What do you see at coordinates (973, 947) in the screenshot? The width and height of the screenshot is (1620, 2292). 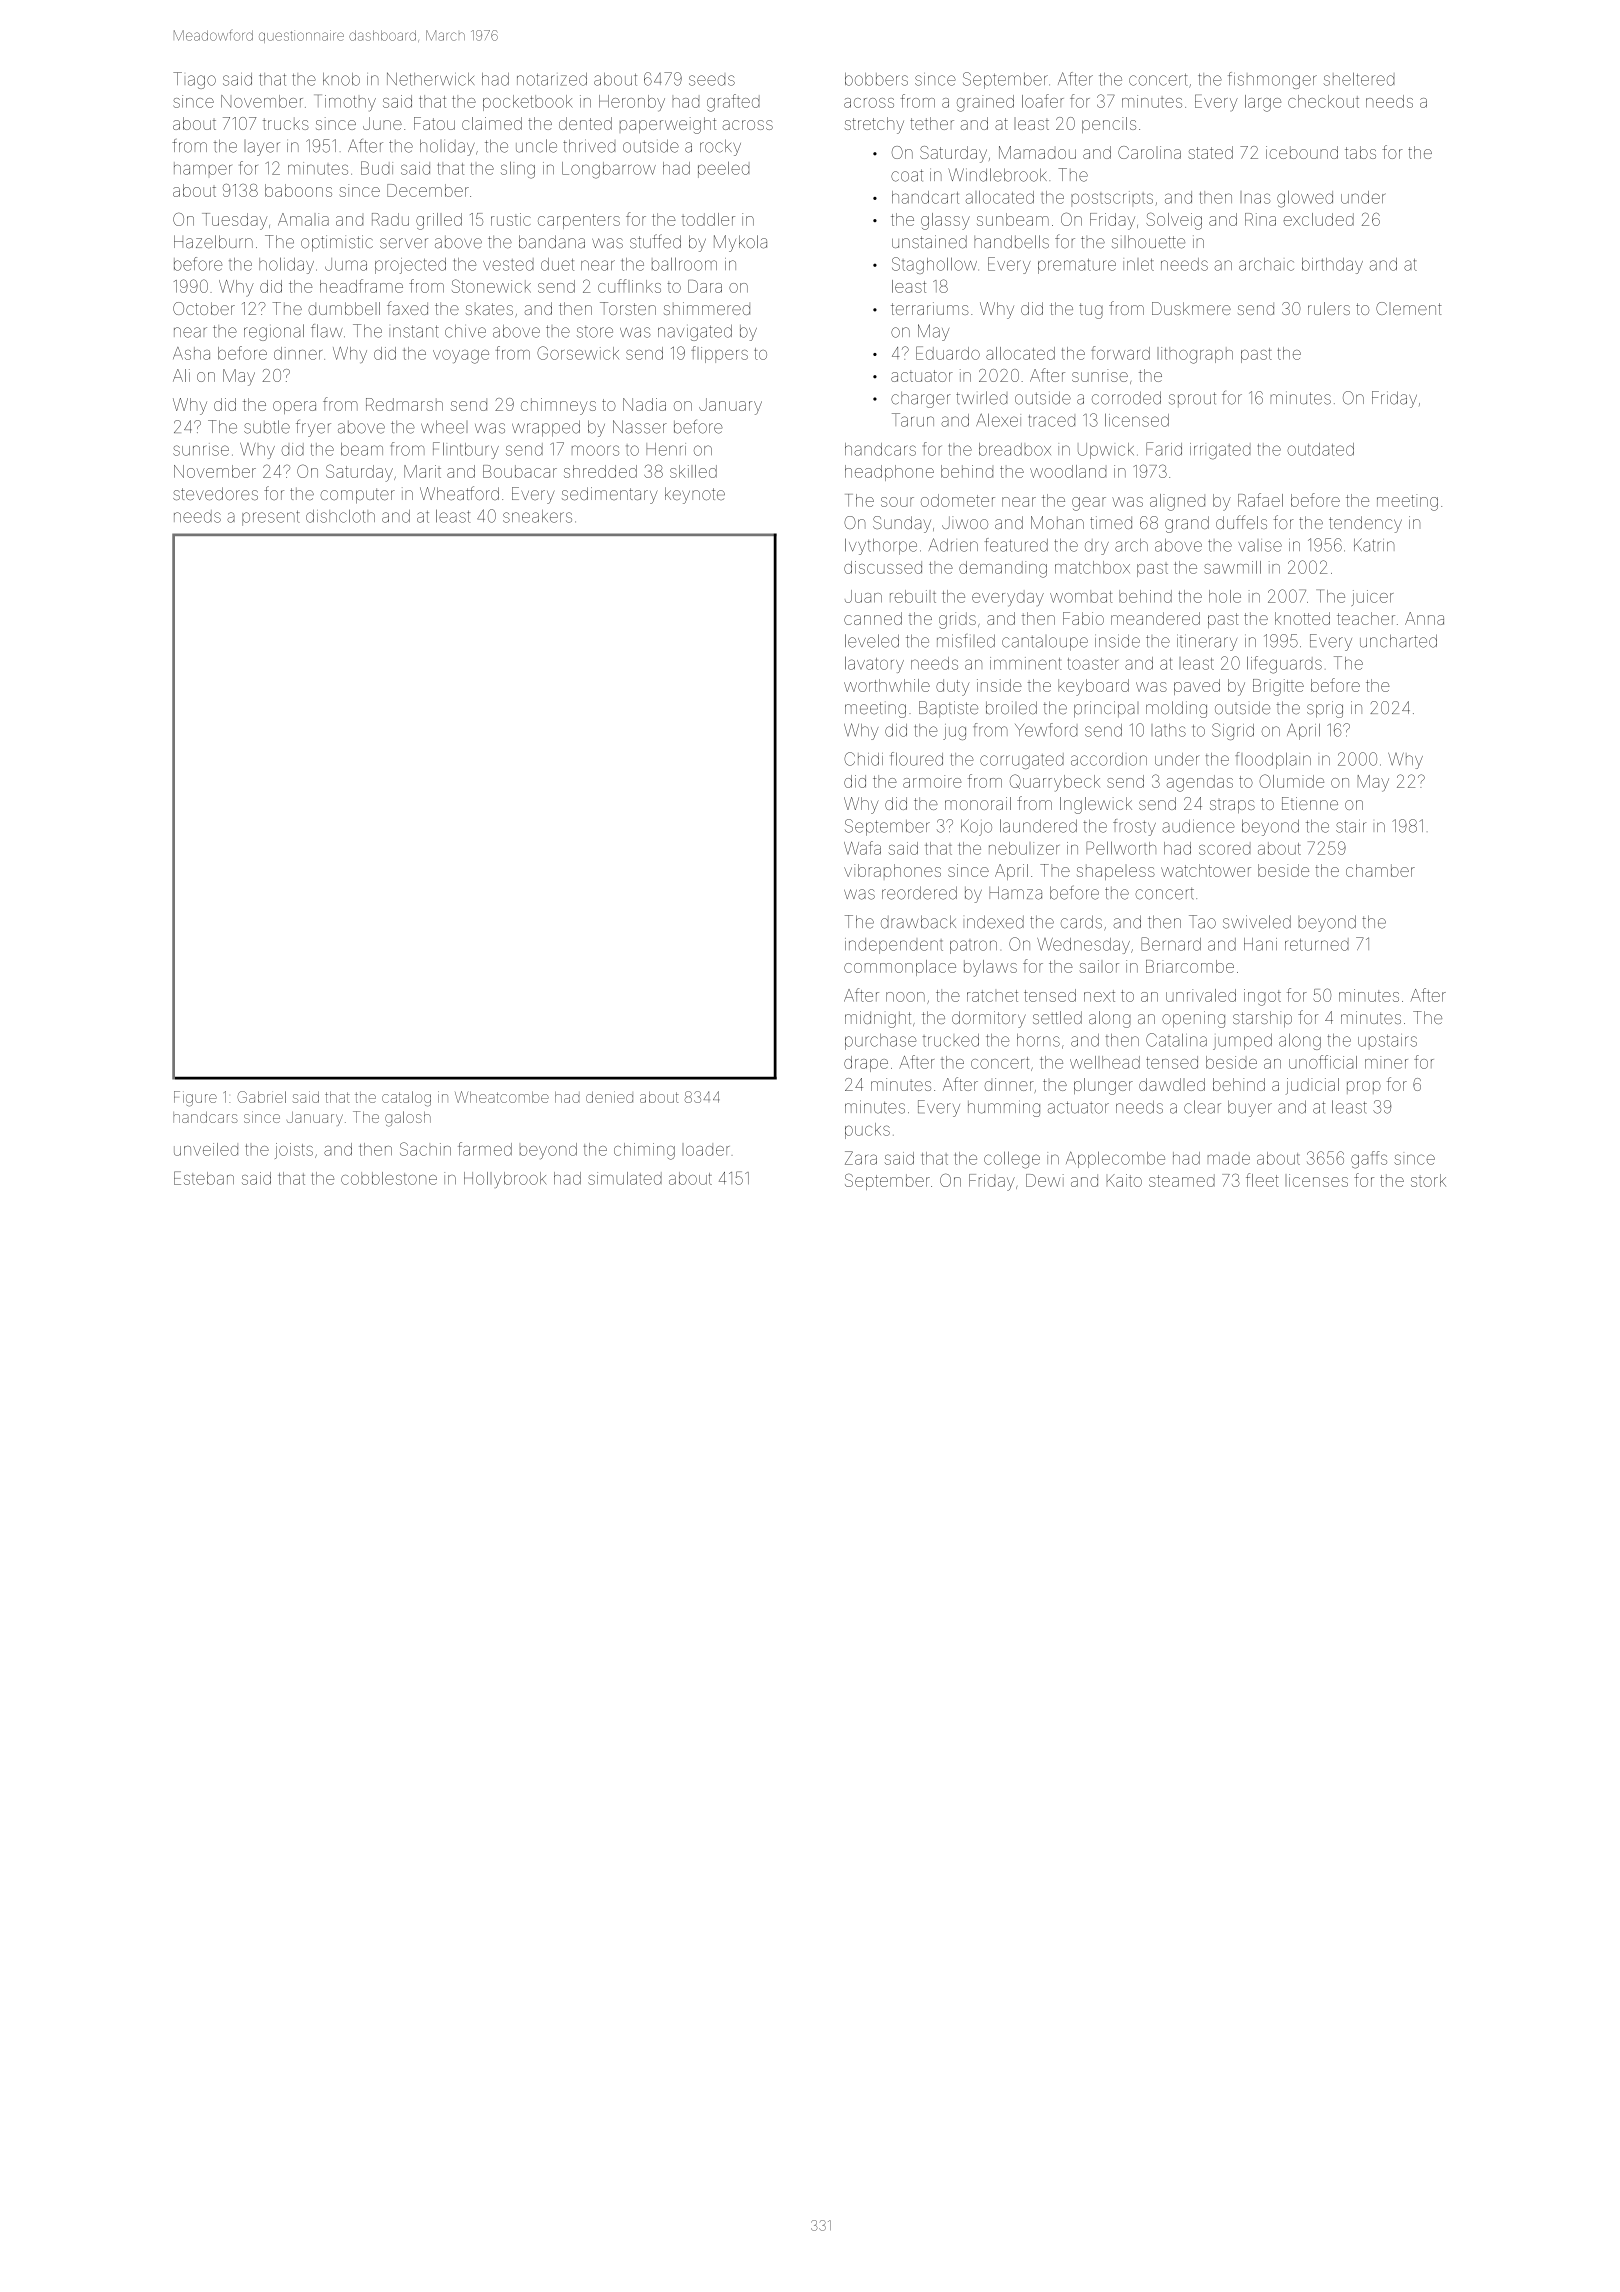 I see `patron` at bounding box center [973, 947].
